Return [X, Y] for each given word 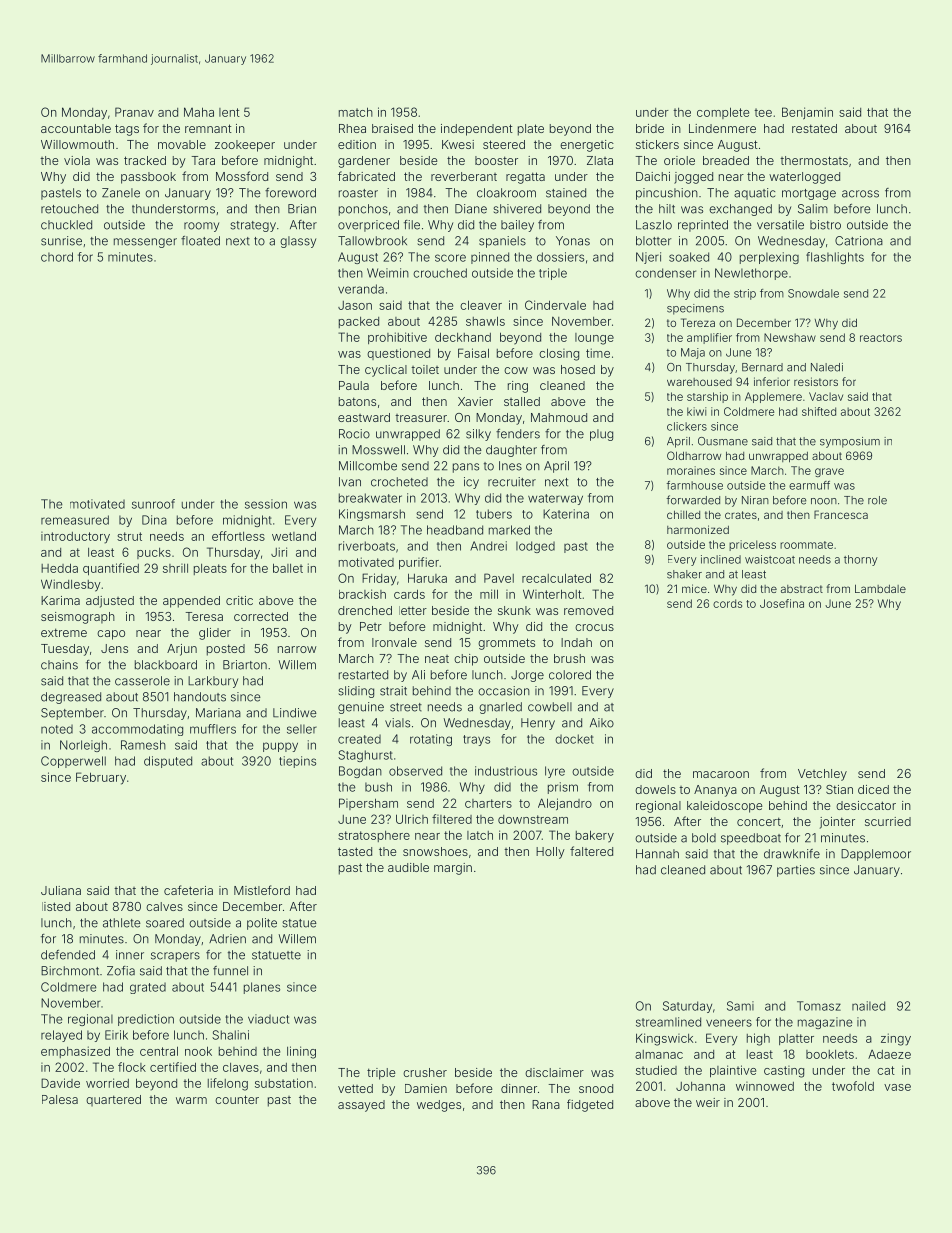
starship [707, 397]
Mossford [242, 176]
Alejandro [565, 804]
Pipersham [368, 804]
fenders [518, 434]
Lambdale [880, 588]
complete [723, 113]
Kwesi [458, 144]
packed [359, 322]
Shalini [230, 1035]
